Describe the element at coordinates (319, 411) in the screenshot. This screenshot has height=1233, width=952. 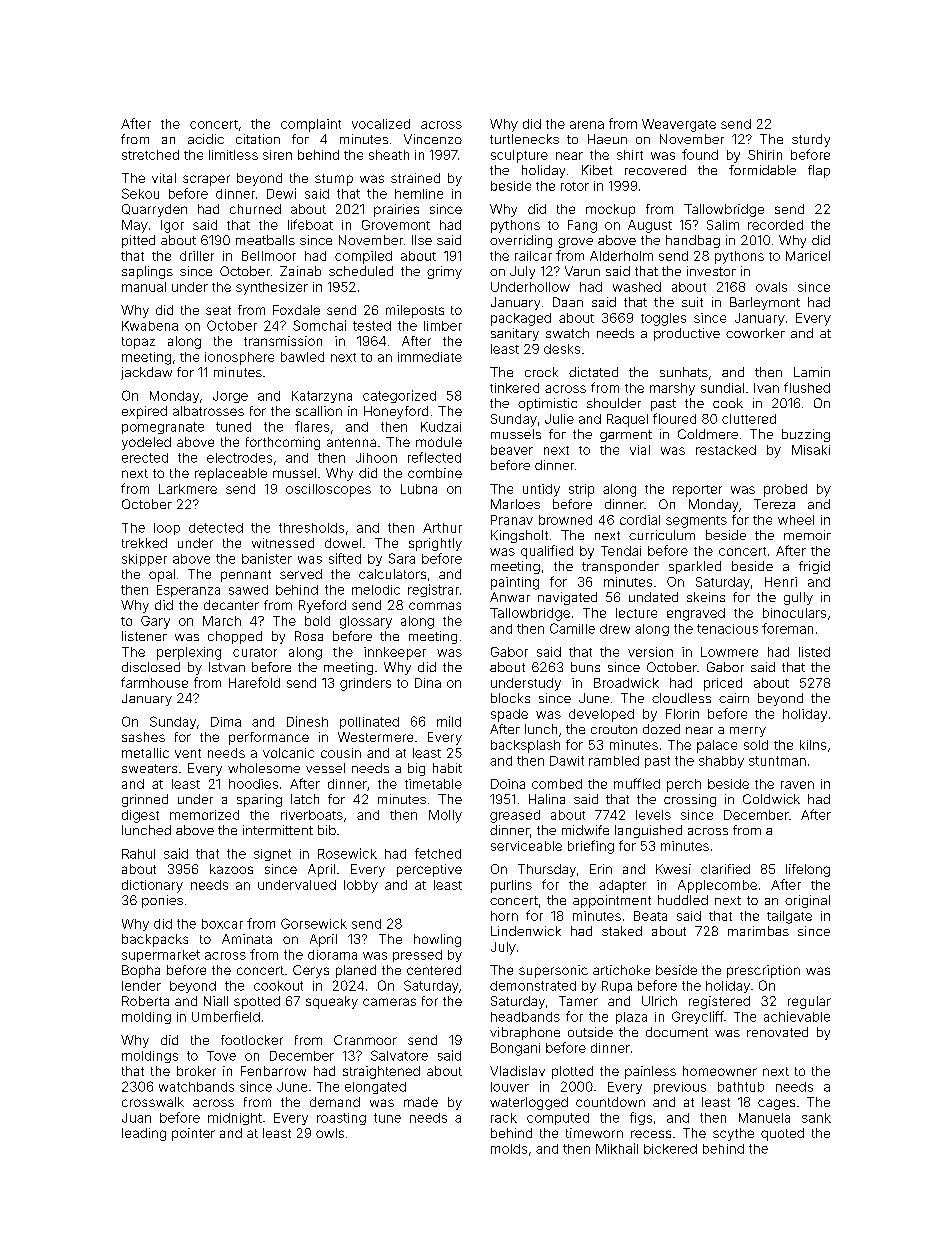
I see `scallion` at that location.
